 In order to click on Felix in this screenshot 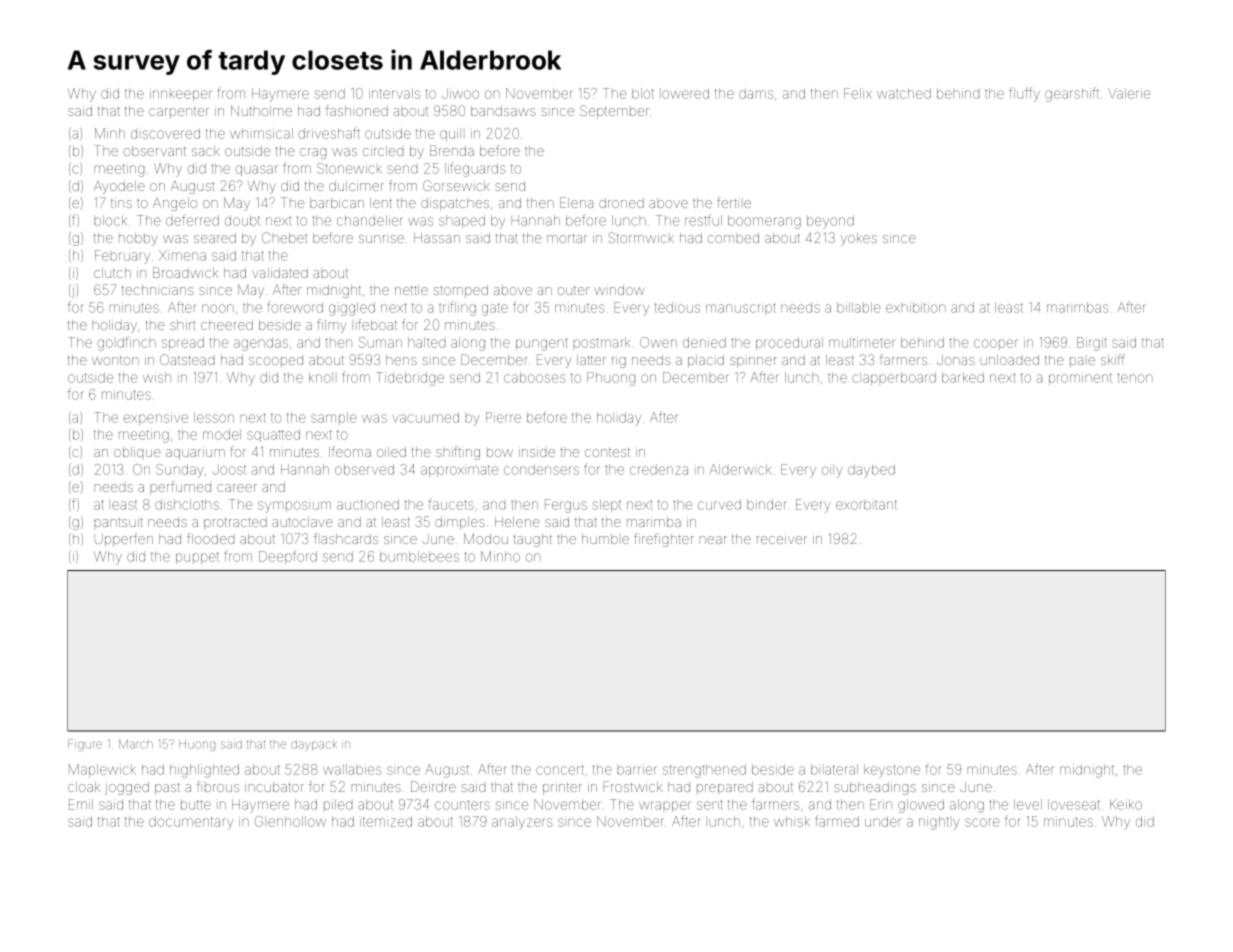, I will do `click(857, 93)`.
